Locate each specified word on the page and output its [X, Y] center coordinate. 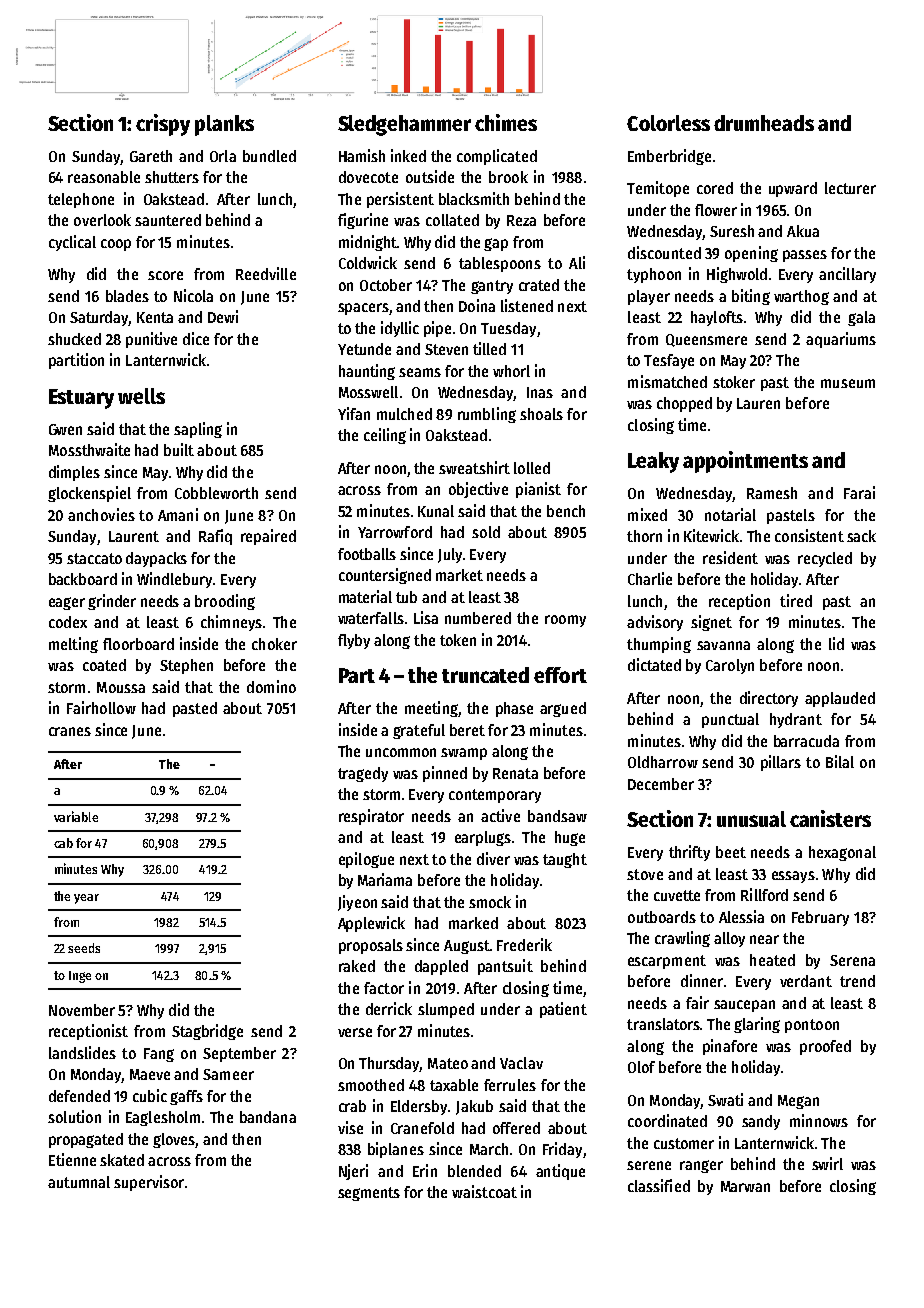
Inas [540, 392]
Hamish [362, 155]
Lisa [426, 617]
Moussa [121, 687]
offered [516, 1128]
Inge [80, 977]
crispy [163, 125]
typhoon [654, 275]
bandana [268, 1117]
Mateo [448, 1063]
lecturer [850, 188]
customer [684, 1143]
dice [196, 338]
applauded [840, 699]
